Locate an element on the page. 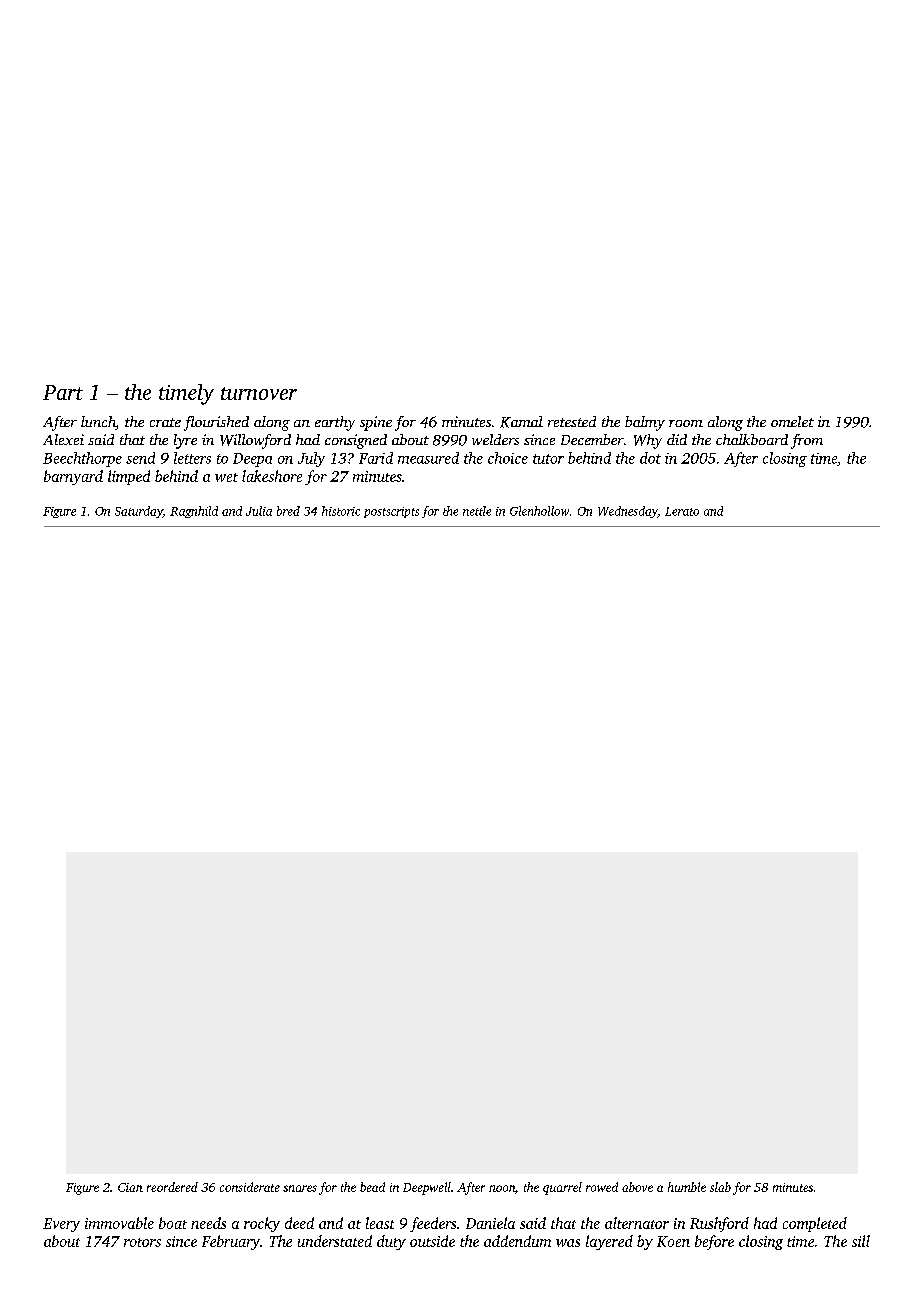  room is located at coordinates (686, 423).
